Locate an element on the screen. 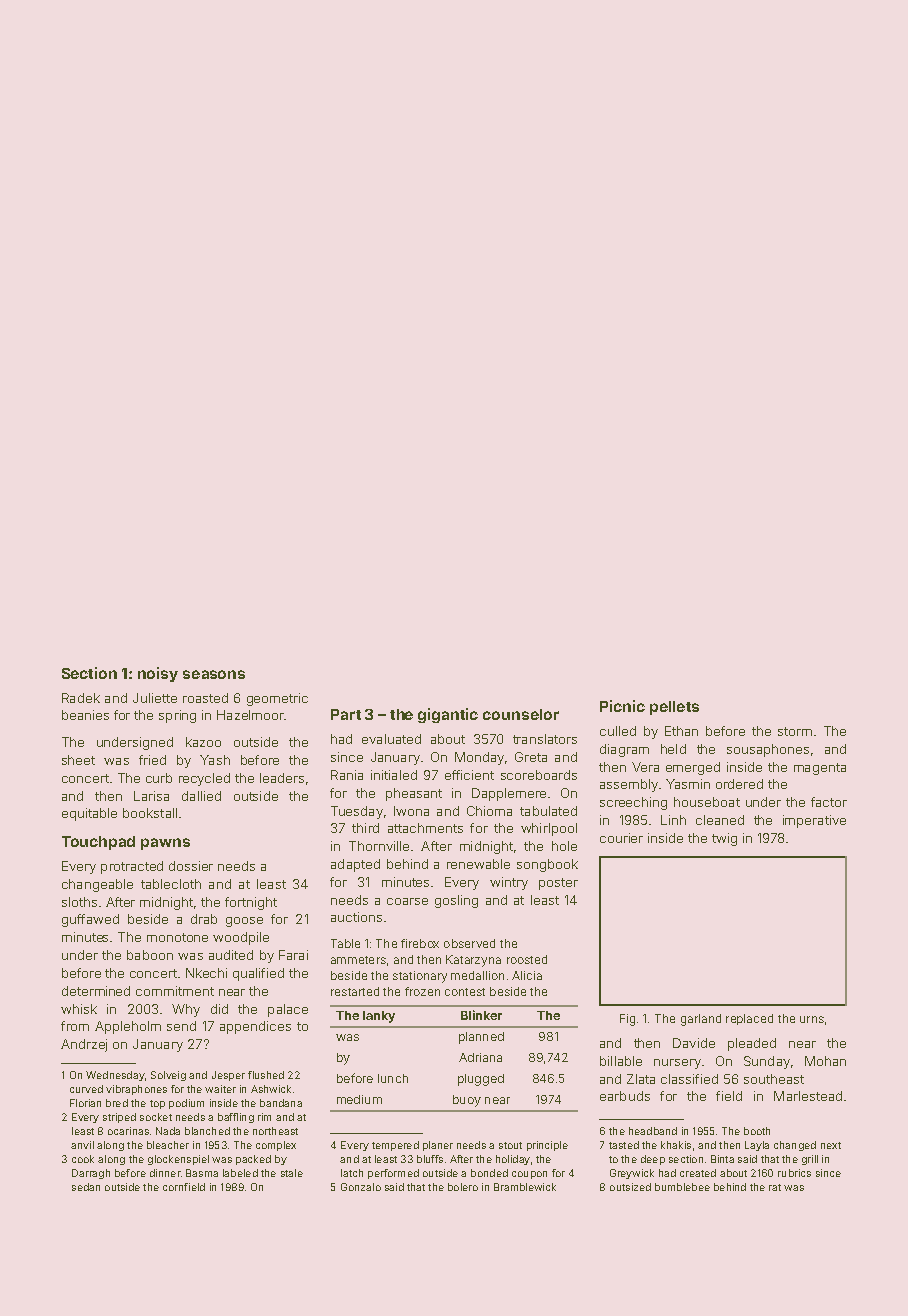 This screenshot has height=1316, width=908. bleacher is located at coordinates (168, 1145).
